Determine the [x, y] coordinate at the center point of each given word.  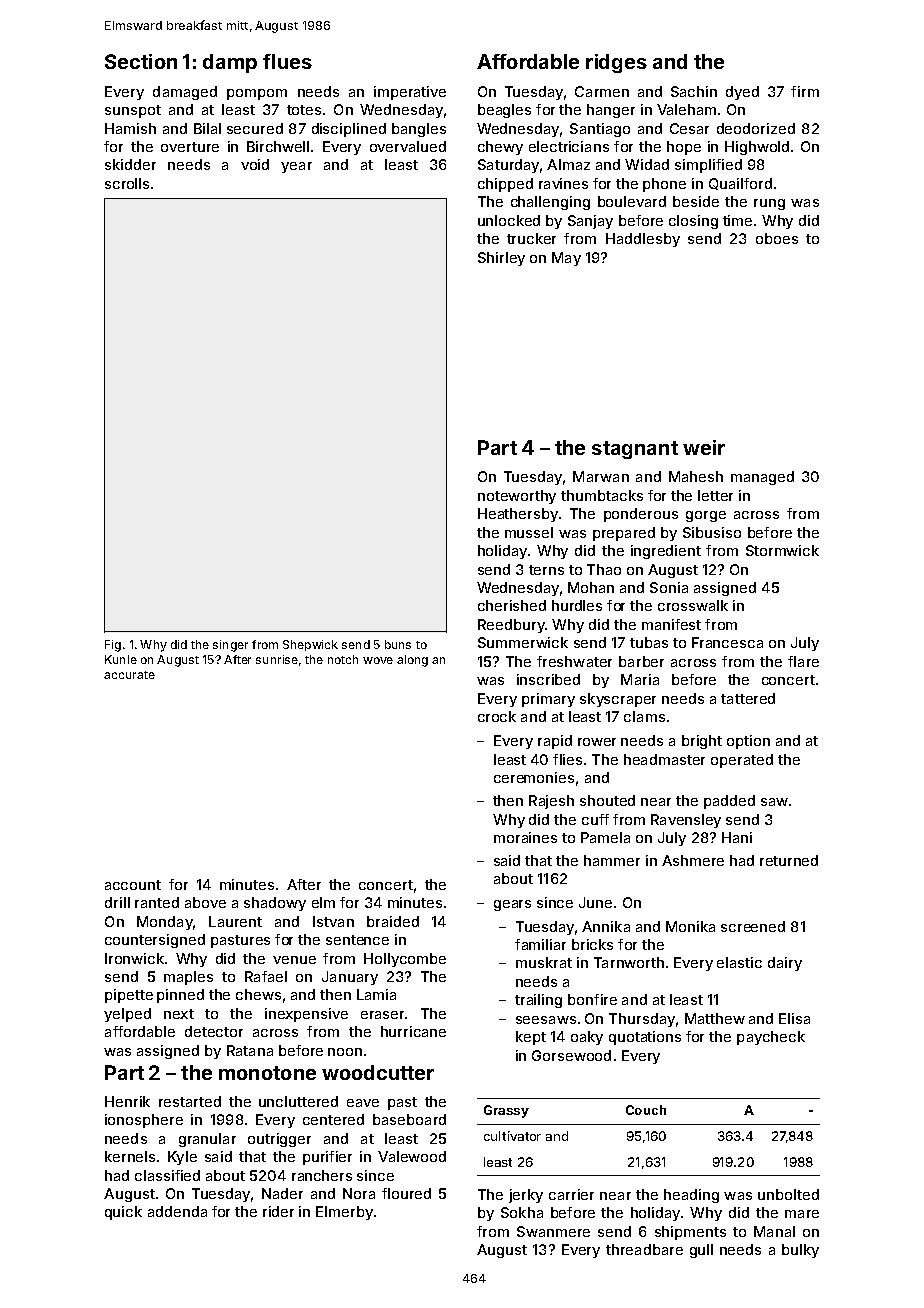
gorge [706, 516]
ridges [616, 63]
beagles [504, 111]
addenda [177, 1211]
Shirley [501, 259]
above [205, 902]
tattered [748, 698]
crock [497, 716]
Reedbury [511, 626]
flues [287, 61]
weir [704, 447]
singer [230, 646]
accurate [129, 675]
